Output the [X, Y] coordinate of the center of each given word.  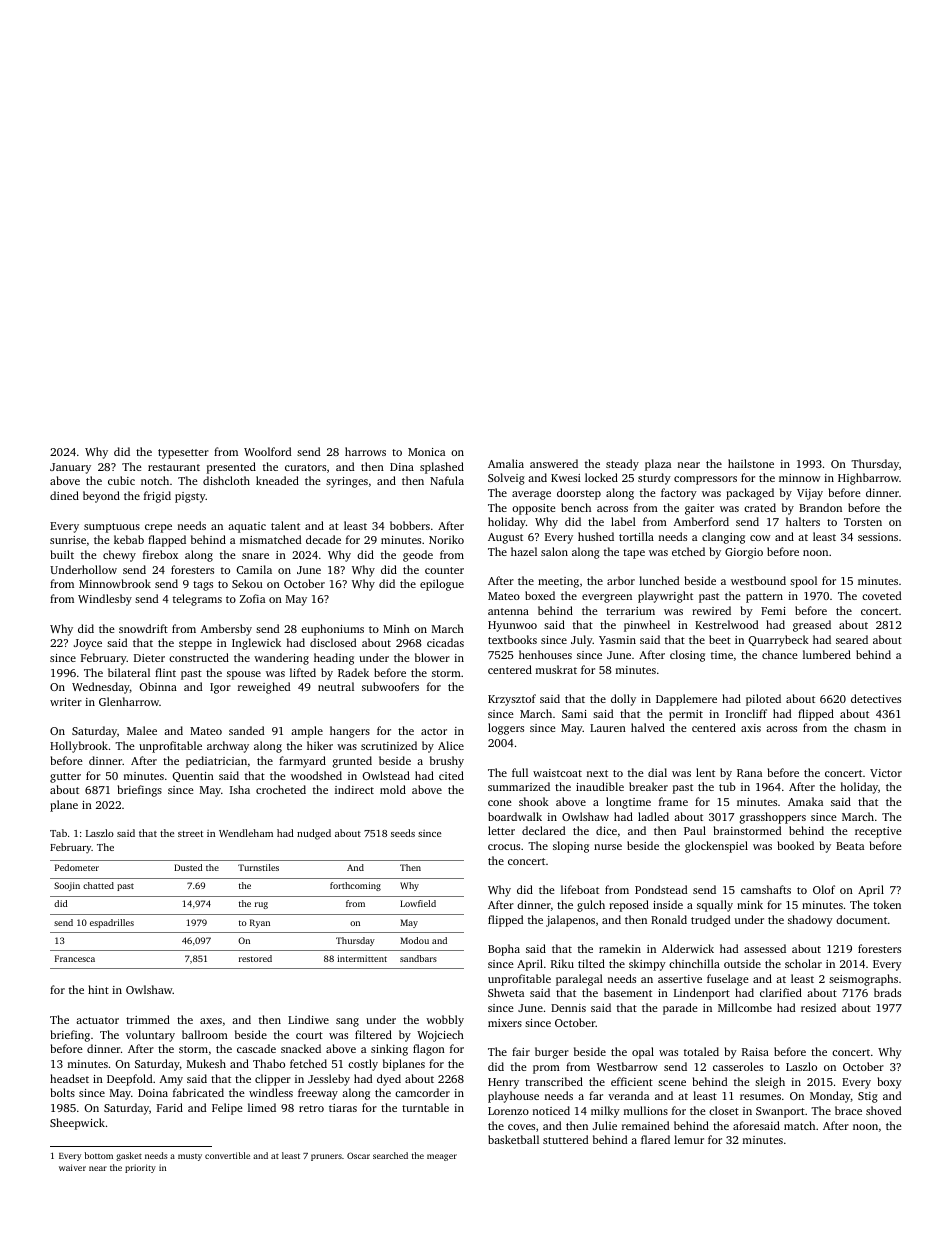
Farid [170, 1107]
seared [852, 639]
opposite [534, 509]
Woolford [267, 451]
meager [442, 1157]
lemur [689, 1139]
